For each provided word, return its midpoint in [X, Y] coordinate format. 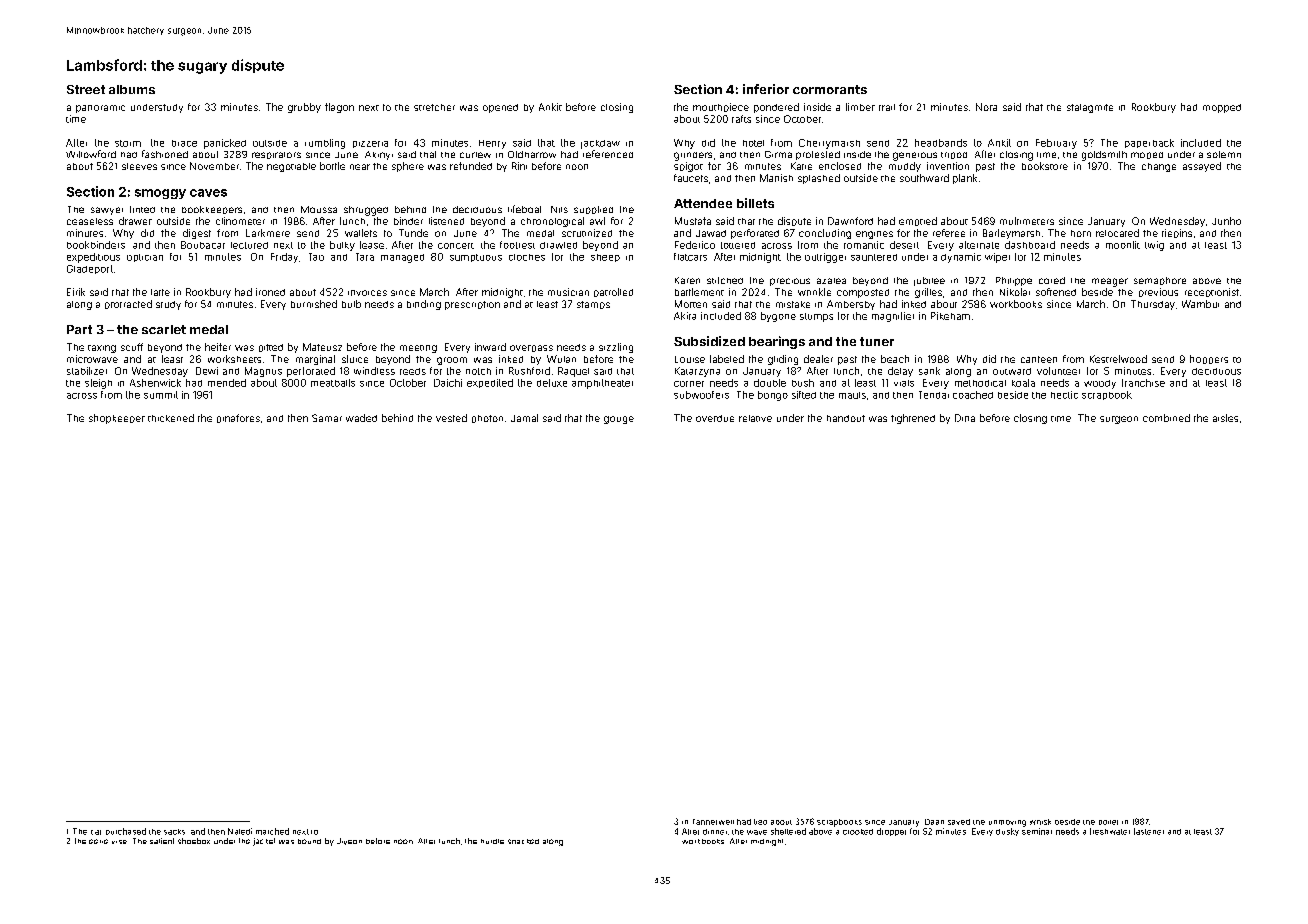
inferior [766, 89]
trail [887, 107]
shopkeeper [117, 419]
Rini [519, 166]
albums [132, 89]
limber [860, 107]
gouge [619, 420]
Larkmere [268, 233]
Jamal [524, 418]
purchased [126, 831]
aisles [1225, 418]
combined [1166, 418]
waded [361, 418]
